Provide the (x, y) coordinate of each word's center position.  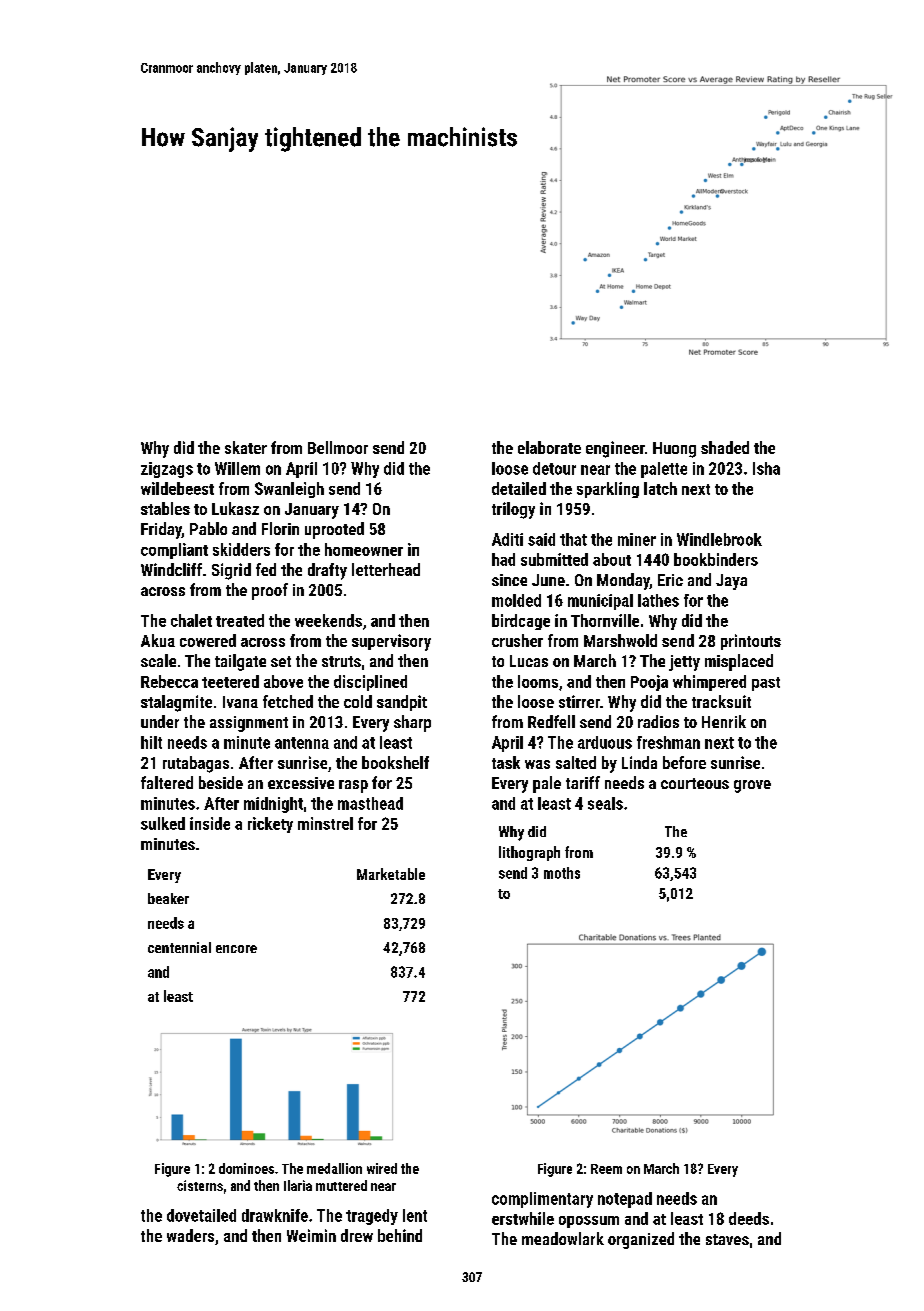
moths (562, 873)
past (766, 684)
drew (357, 1235)
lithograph (529, 853)
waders (190, 1235)
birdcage (521, 622)
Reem (606, 1169)
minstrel (325, 823)
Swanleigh (289, 490)
